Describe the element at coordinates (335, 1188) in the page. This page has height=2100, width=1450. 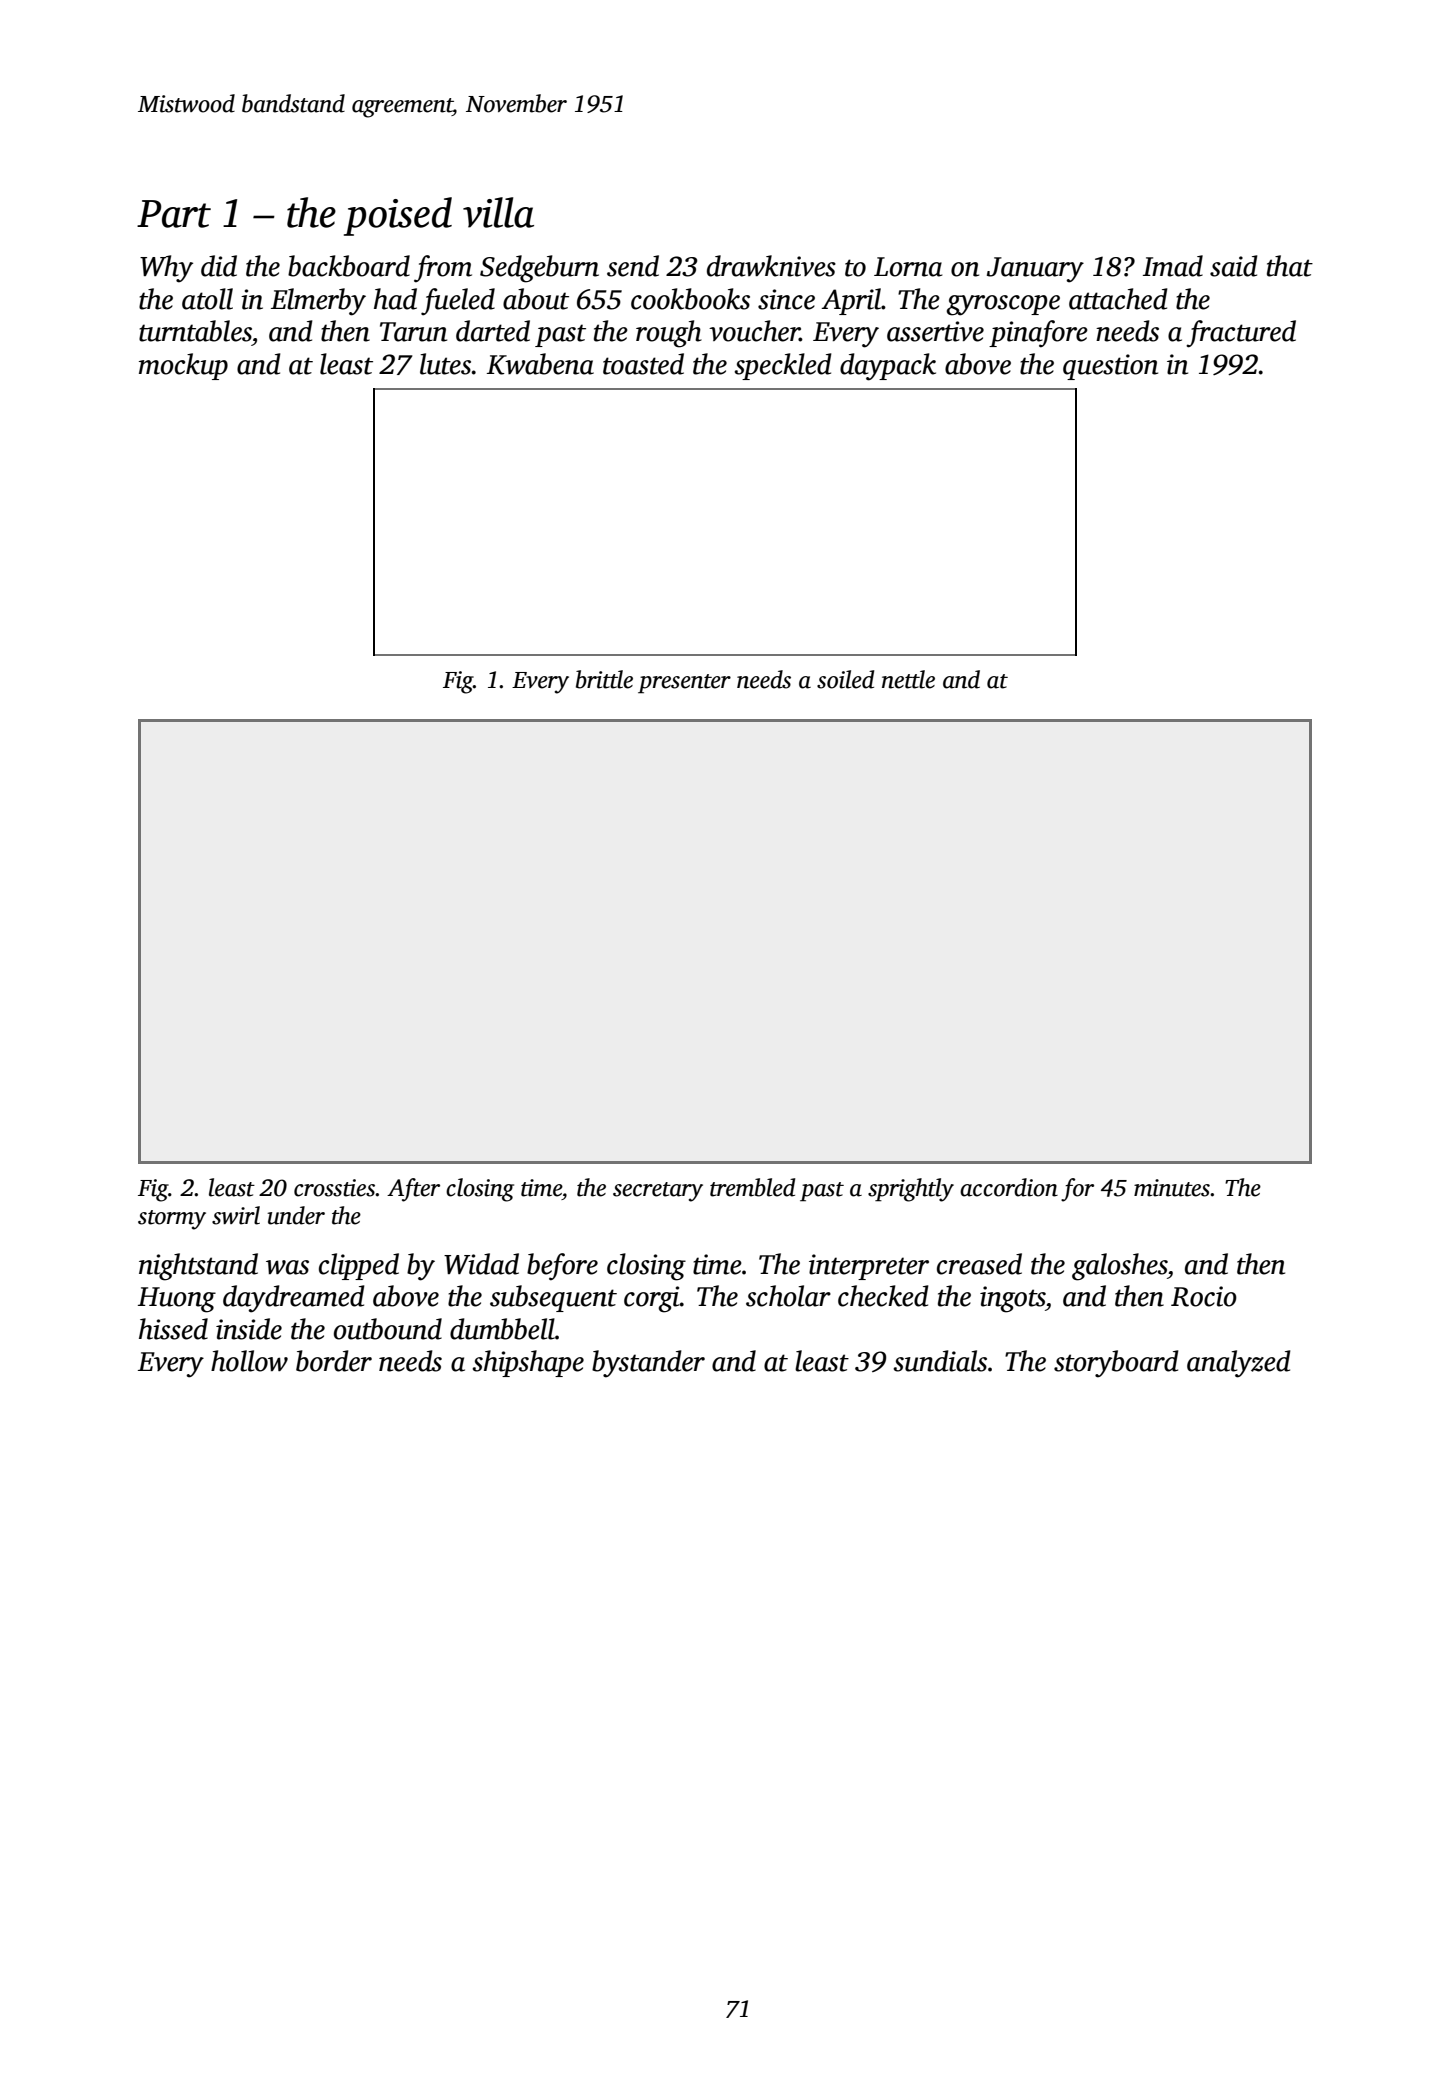
I see `crossties` at that location.
